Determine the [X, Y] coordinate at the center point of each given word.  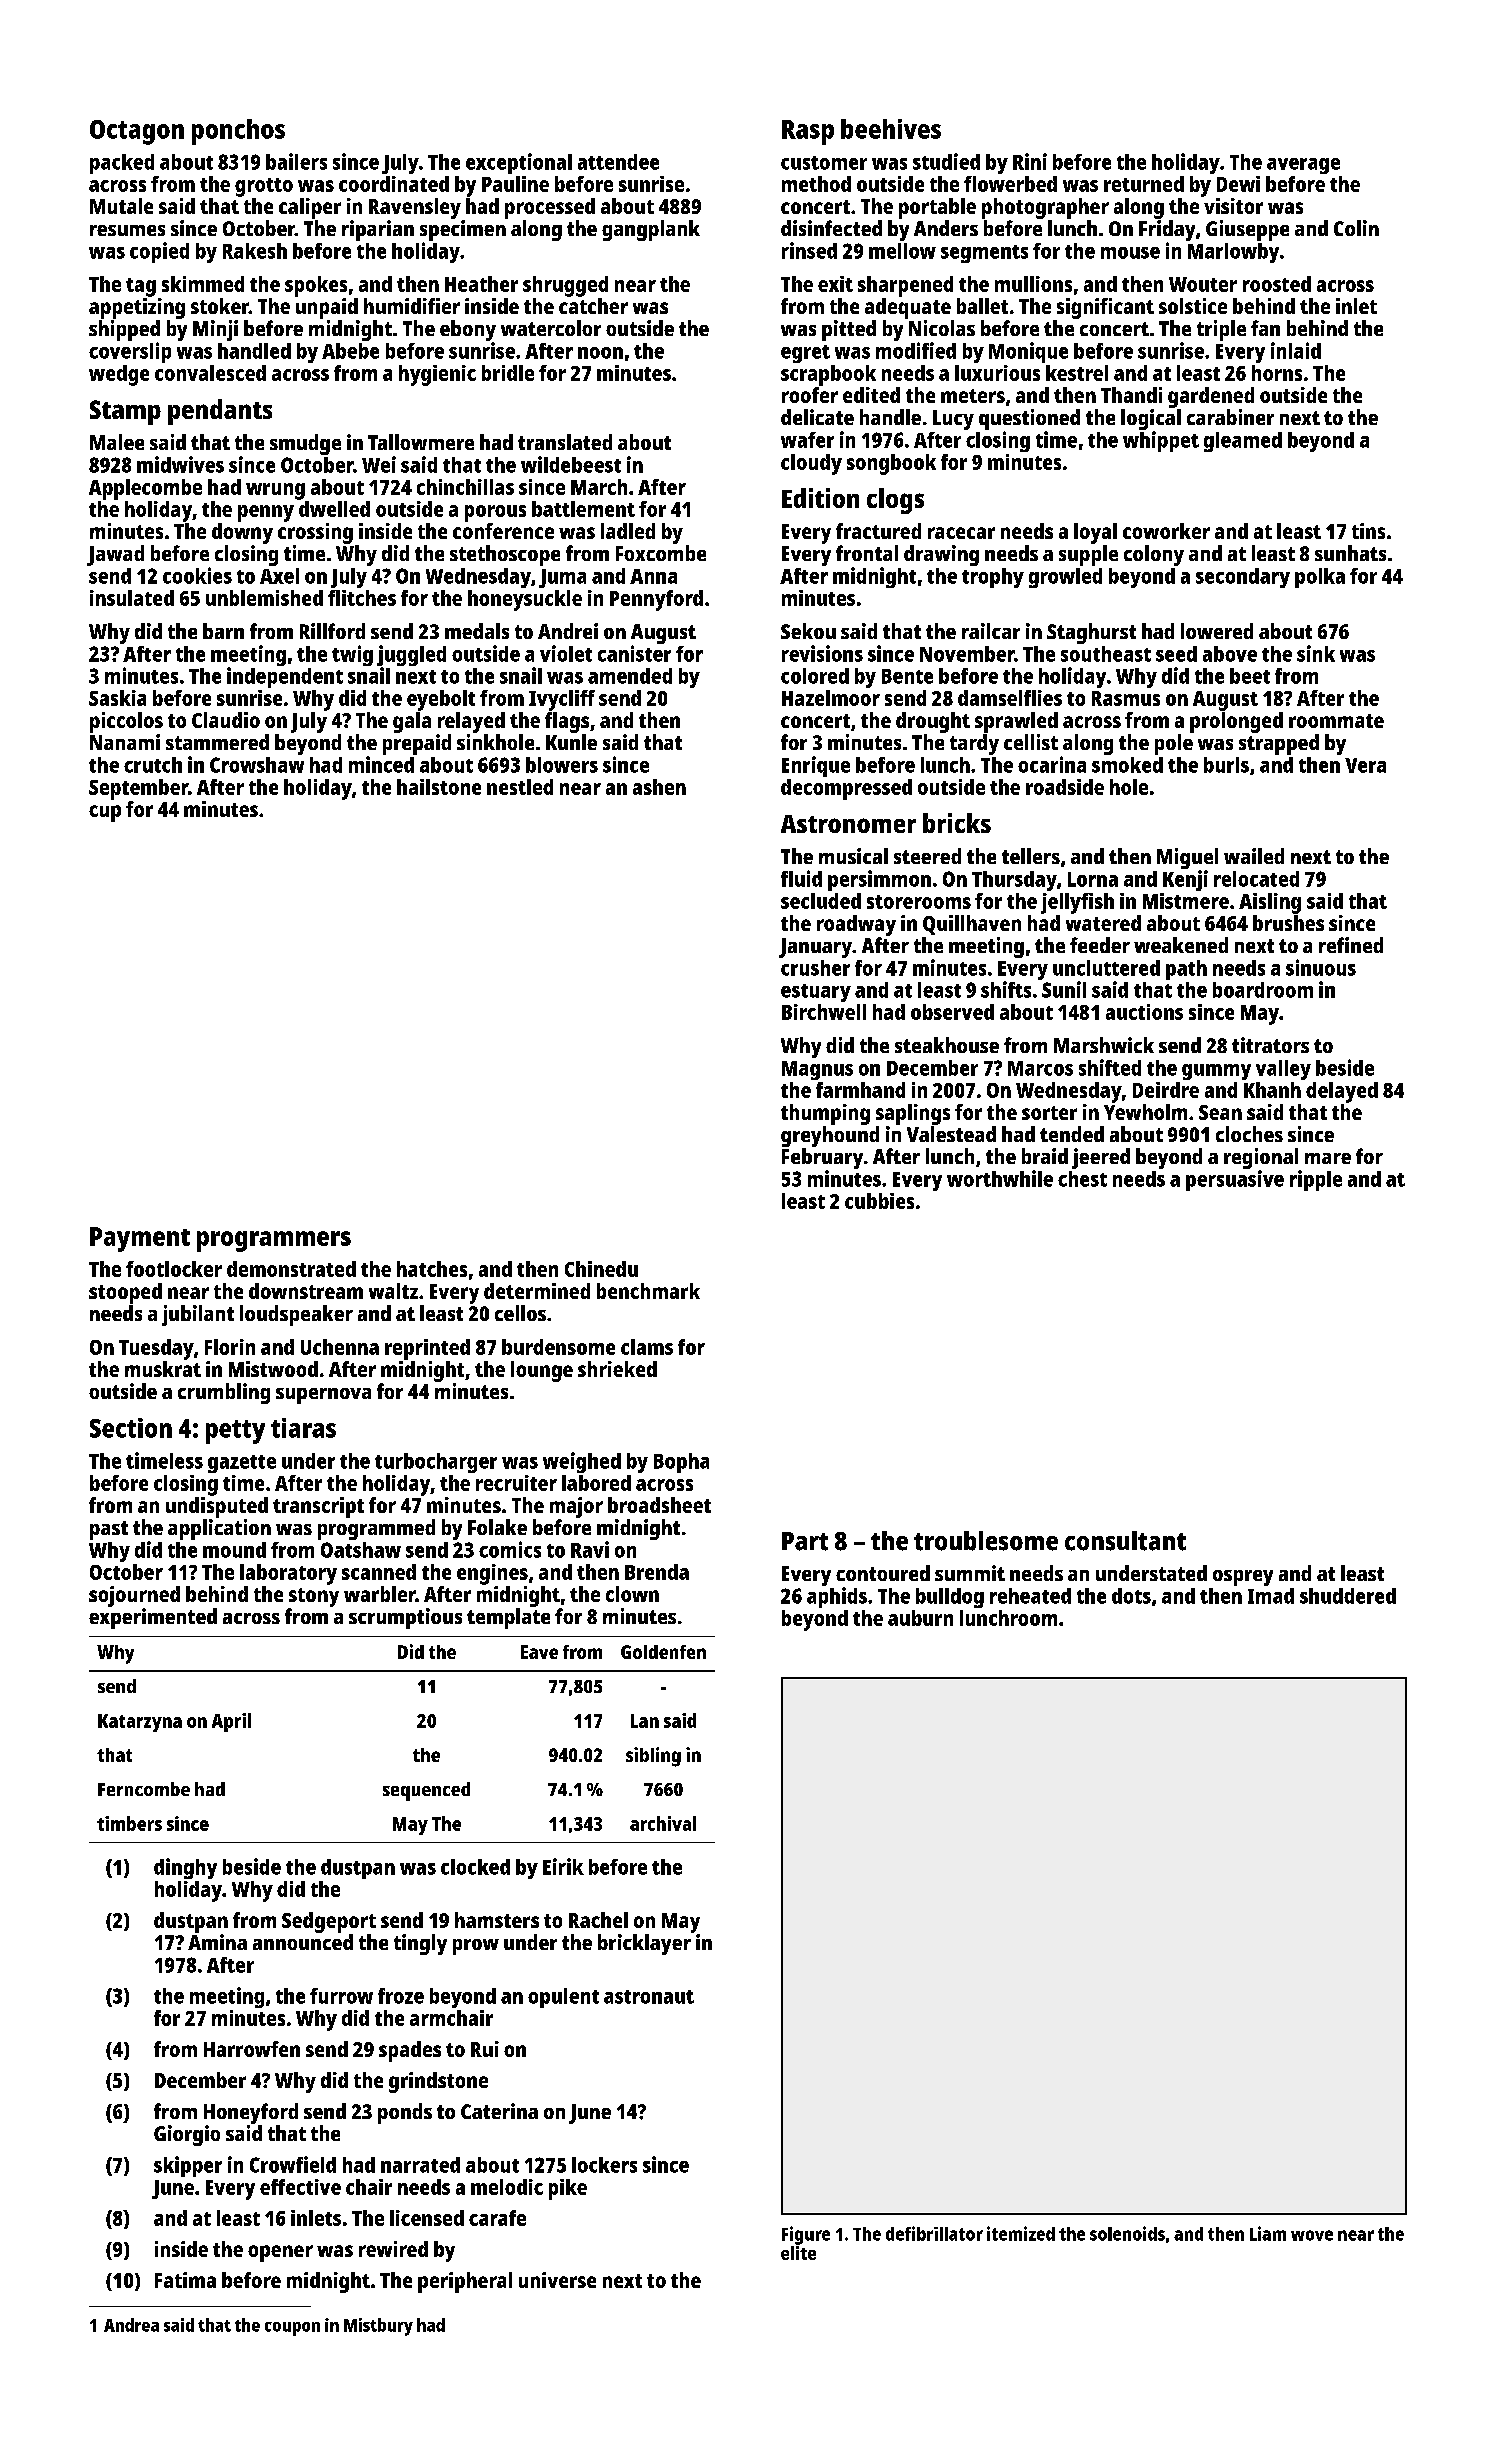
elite [798, 2253]
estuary [816, 993]
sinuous [1321, 967]
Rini [1030, 161]
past [109, 1530]
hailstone [439, 787]
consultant [1125, 1541]
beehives [891, 129]
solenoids [1127, 2233]
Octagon [137, 132]
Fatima [185, 2280]
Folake [497, 1527]
